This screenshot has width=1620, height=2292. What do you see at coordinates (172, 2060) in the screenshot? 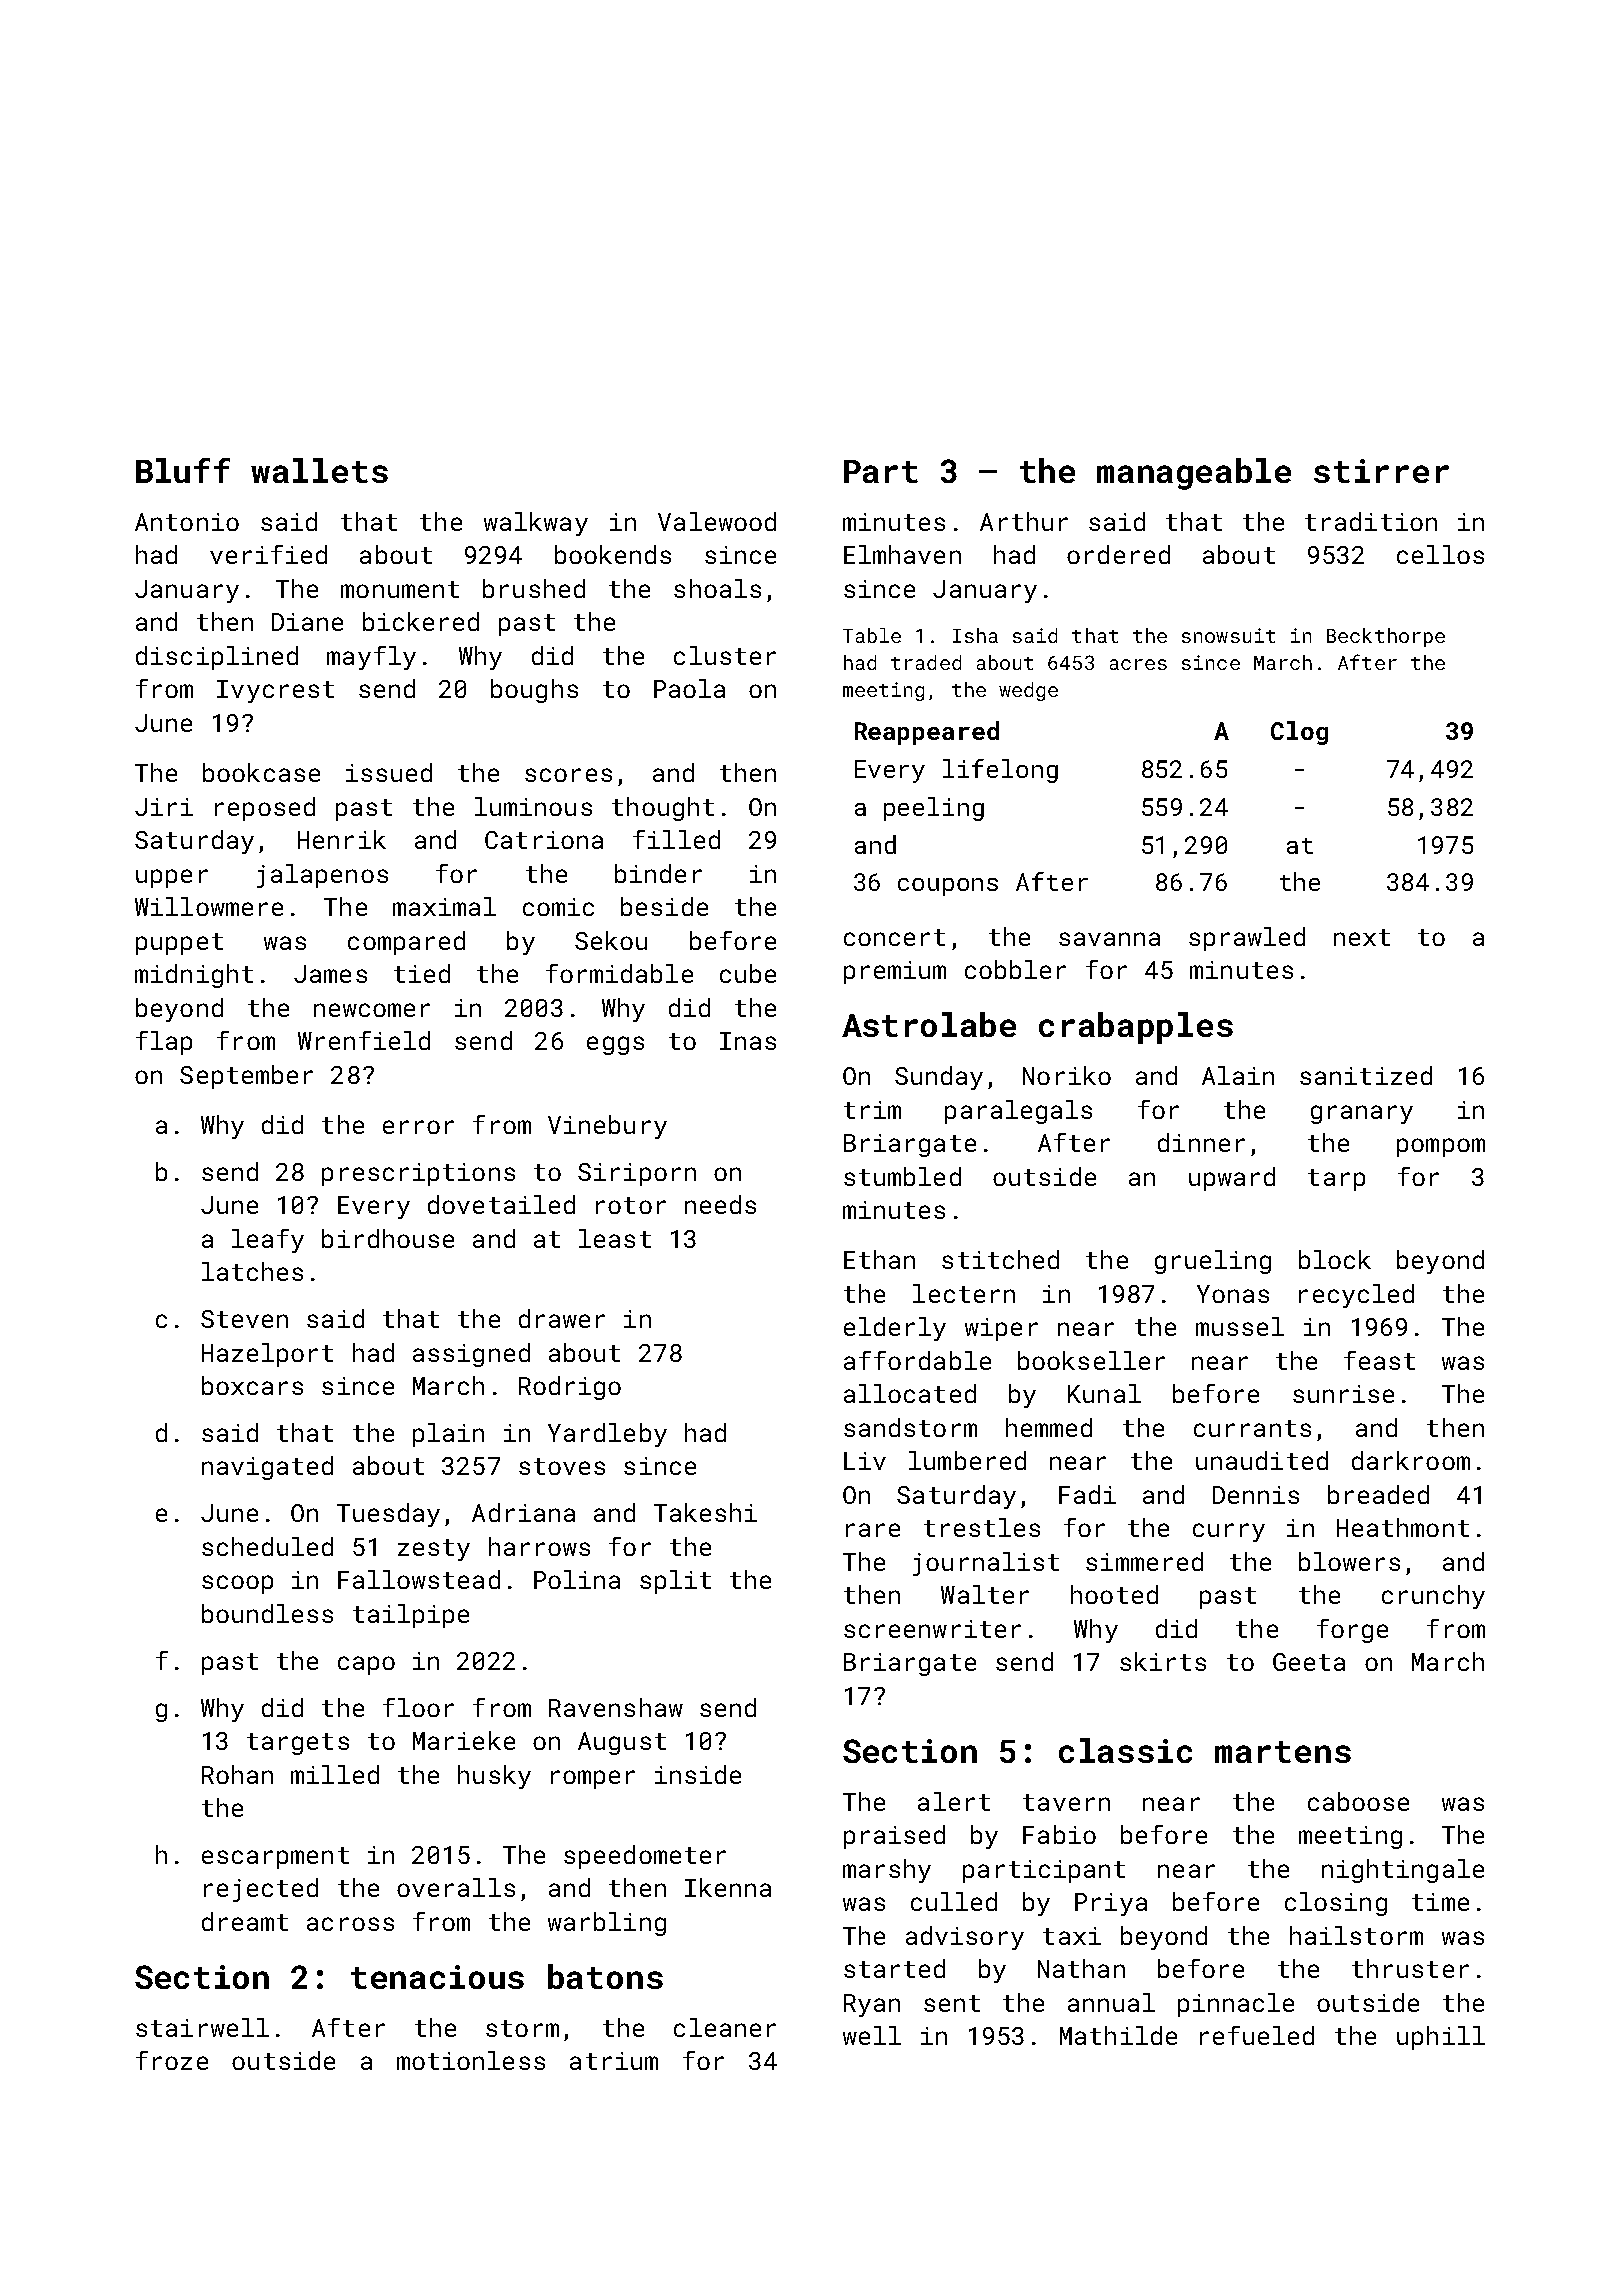
I see `froze` at bounding box center [172, 2060].
